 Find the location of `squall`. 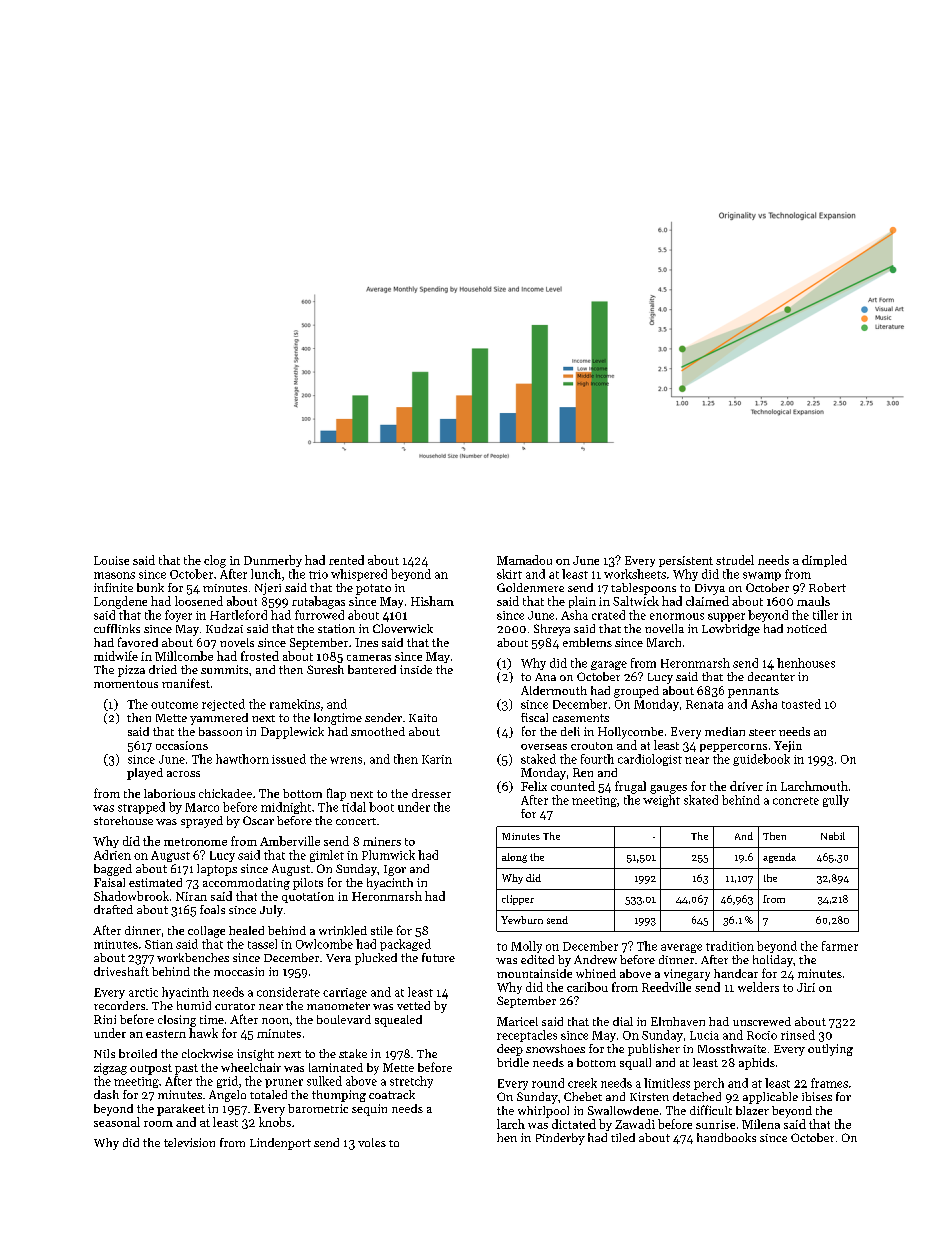

squall is located at coordinates (635, 1064).
